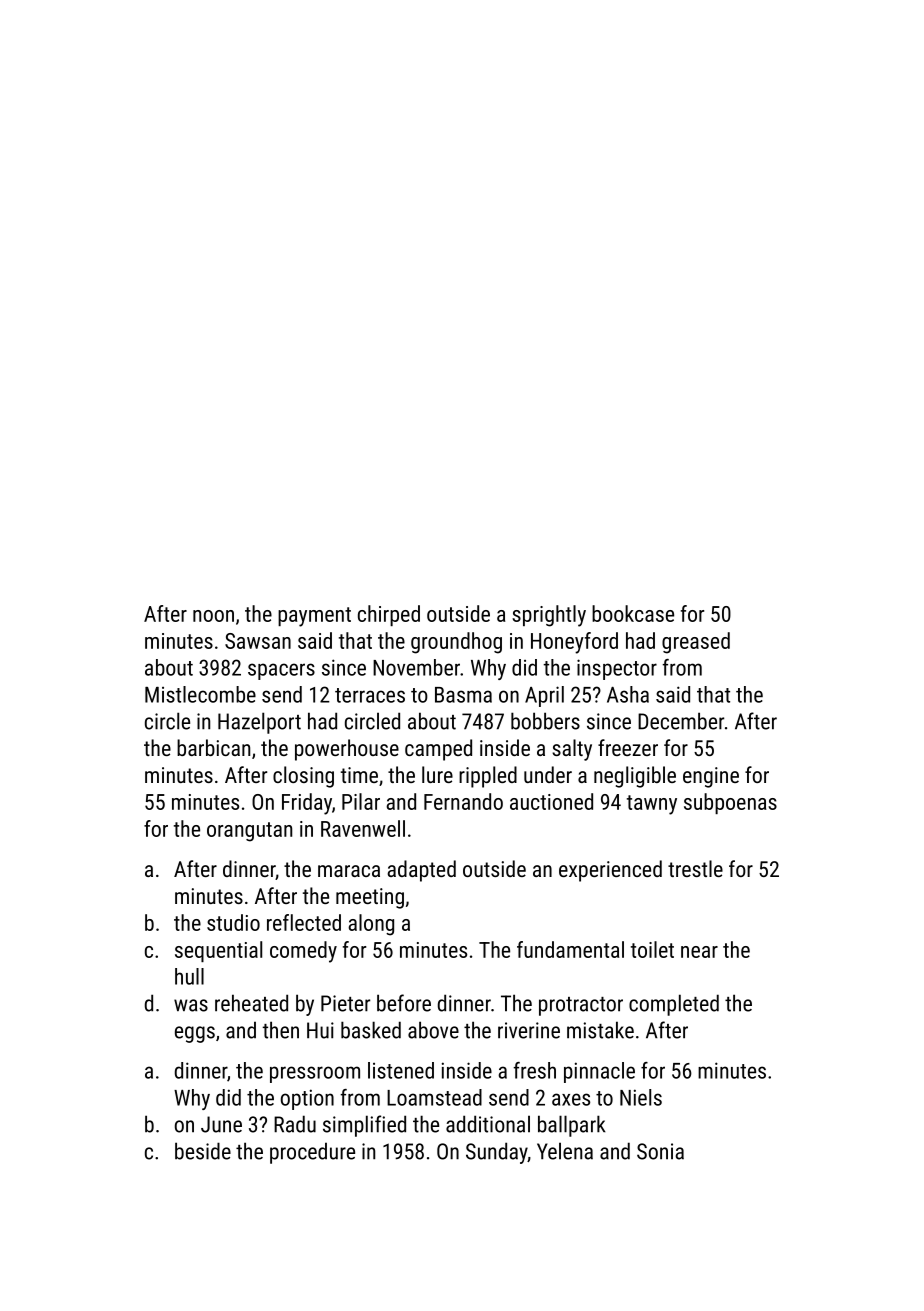 The image size is (924, 1311). What do you see at coordinates (565, 1151) in the image?
I see `Yelena` at bounding box center [565, 1151].
